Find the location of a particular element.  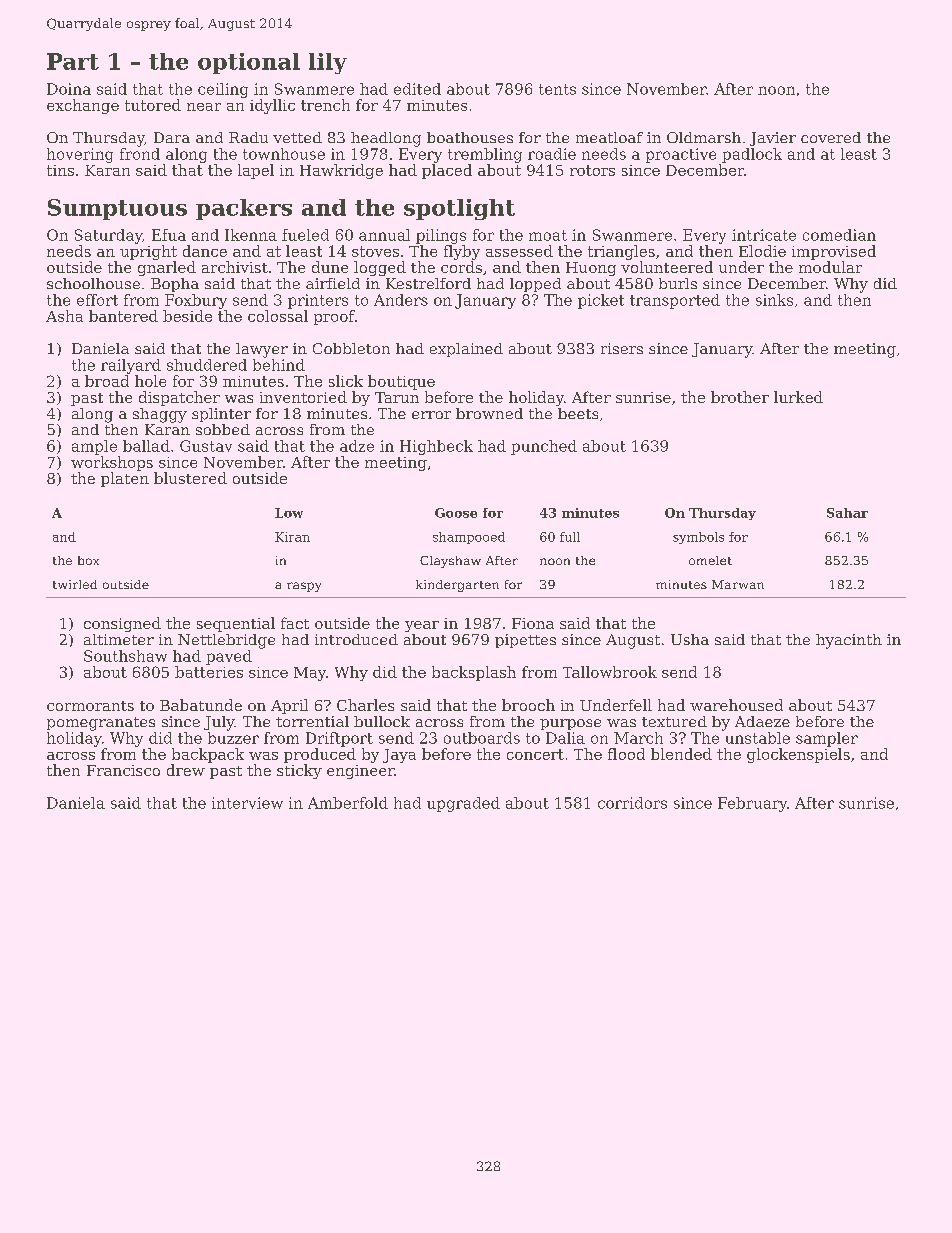

interview is located at coordinates (247, 803).
